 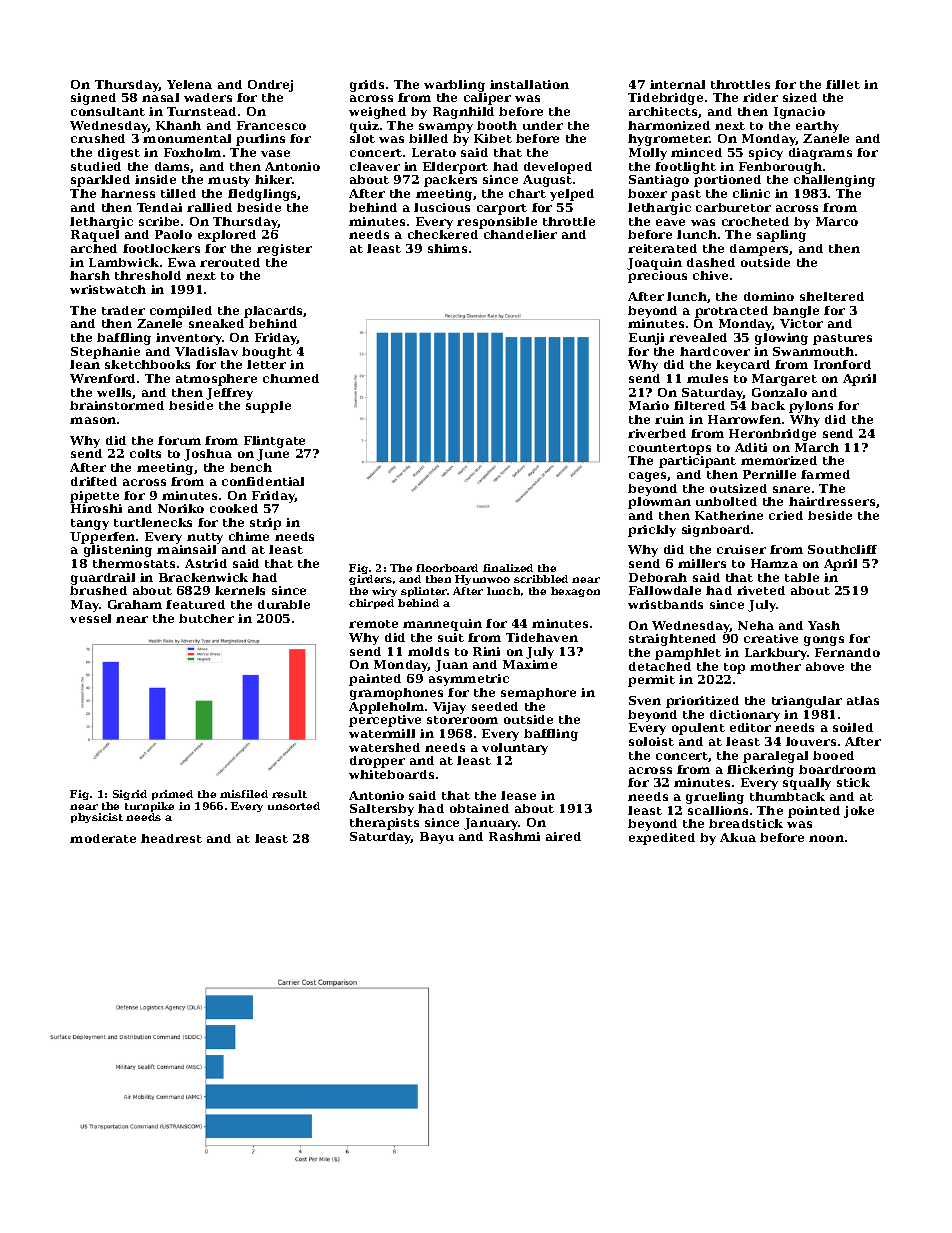 I want to click on watermill, so click(x=382, y=733).
